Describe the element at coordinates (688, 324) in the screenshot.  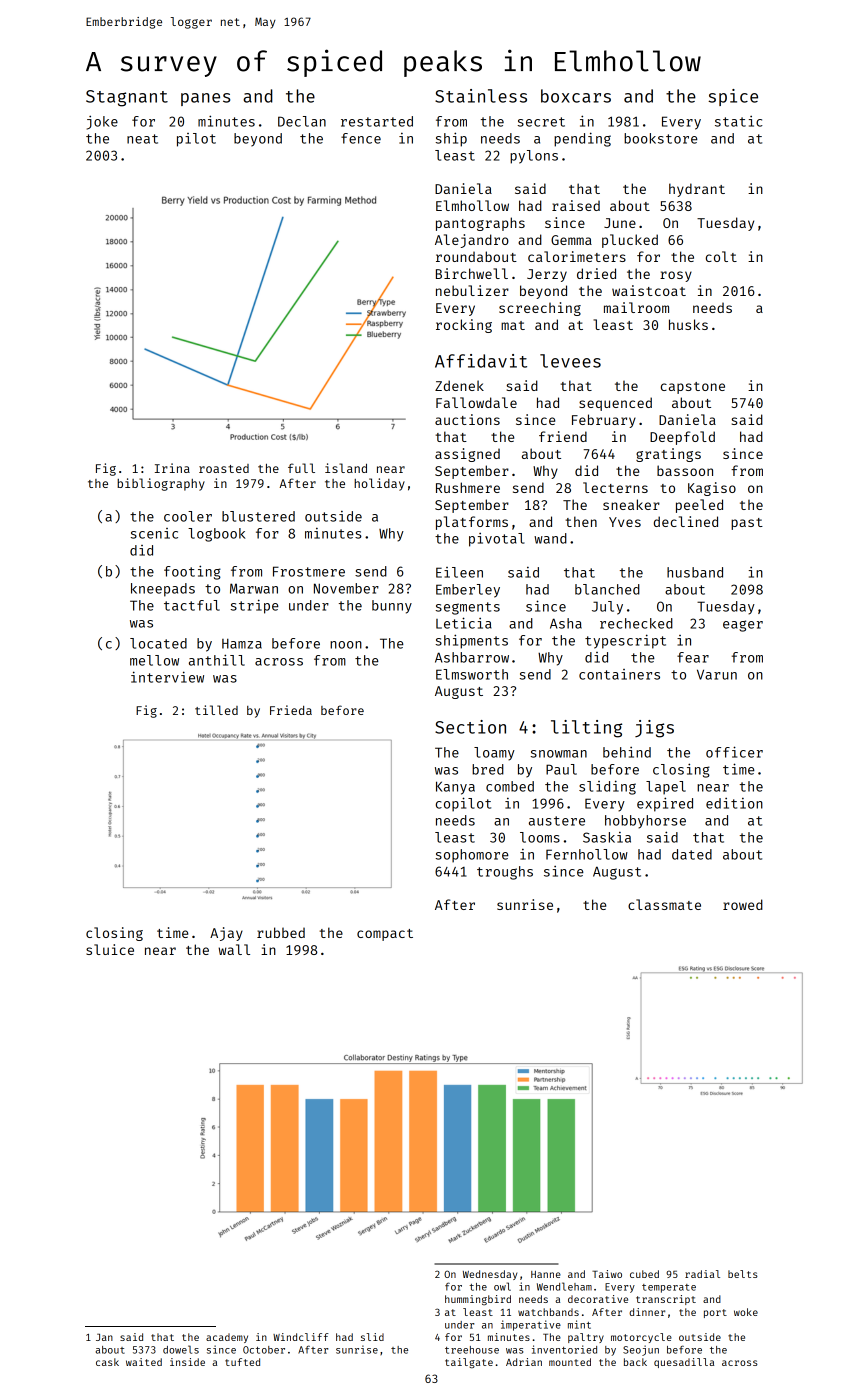
I see `husks` at that location.
